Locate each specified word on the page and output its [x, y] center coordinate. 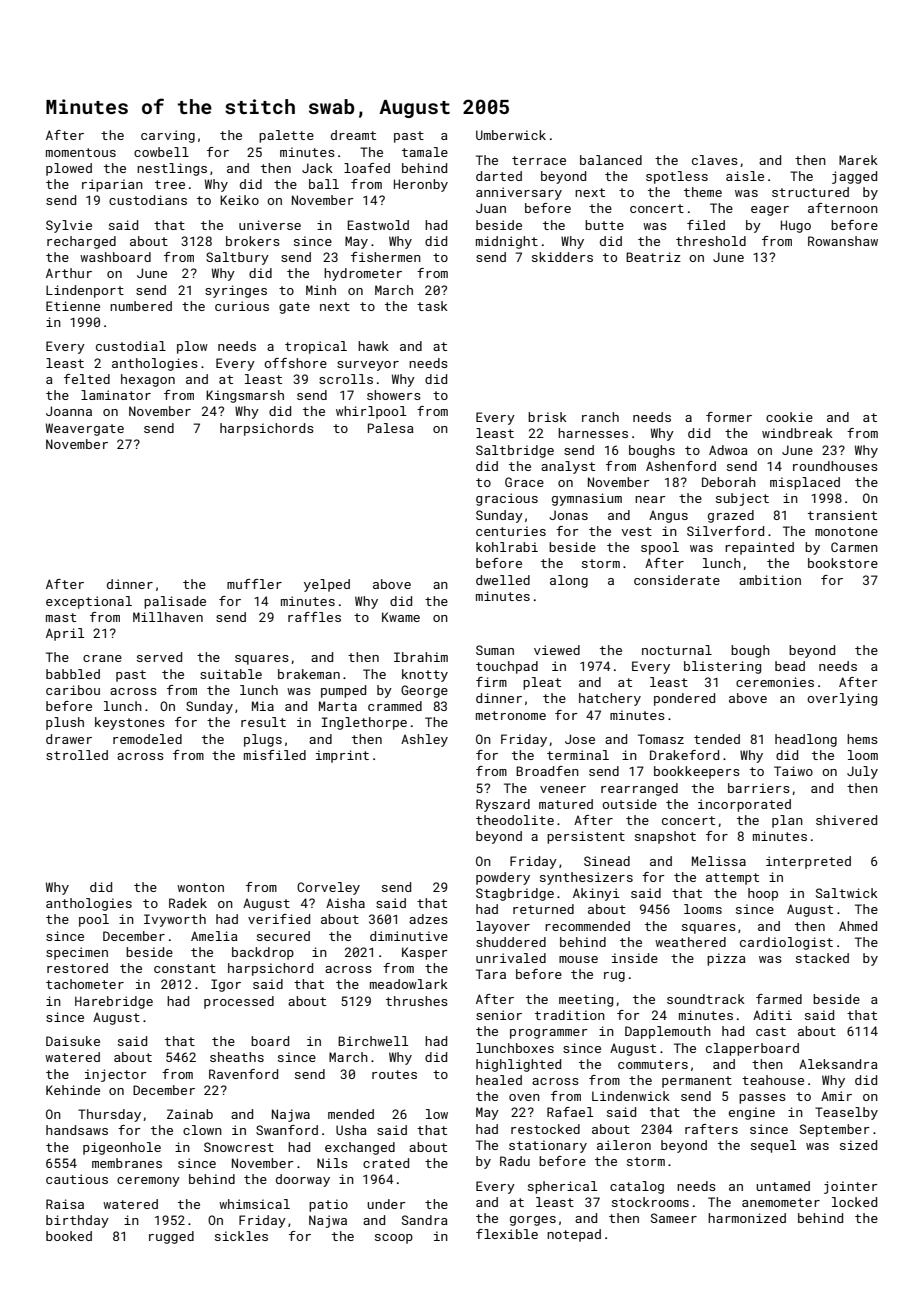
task [432, 306]
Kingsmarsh [245, 396]
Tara [491, 974]
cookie [789, 417]
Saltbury [237, 258]
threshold [711, 241]
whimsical [254, 1204]
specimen [77, 953]
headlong [806, 740]
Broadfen [547, 771]
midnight [507, 242]
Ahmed [858, 926]
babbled [73, 674]
